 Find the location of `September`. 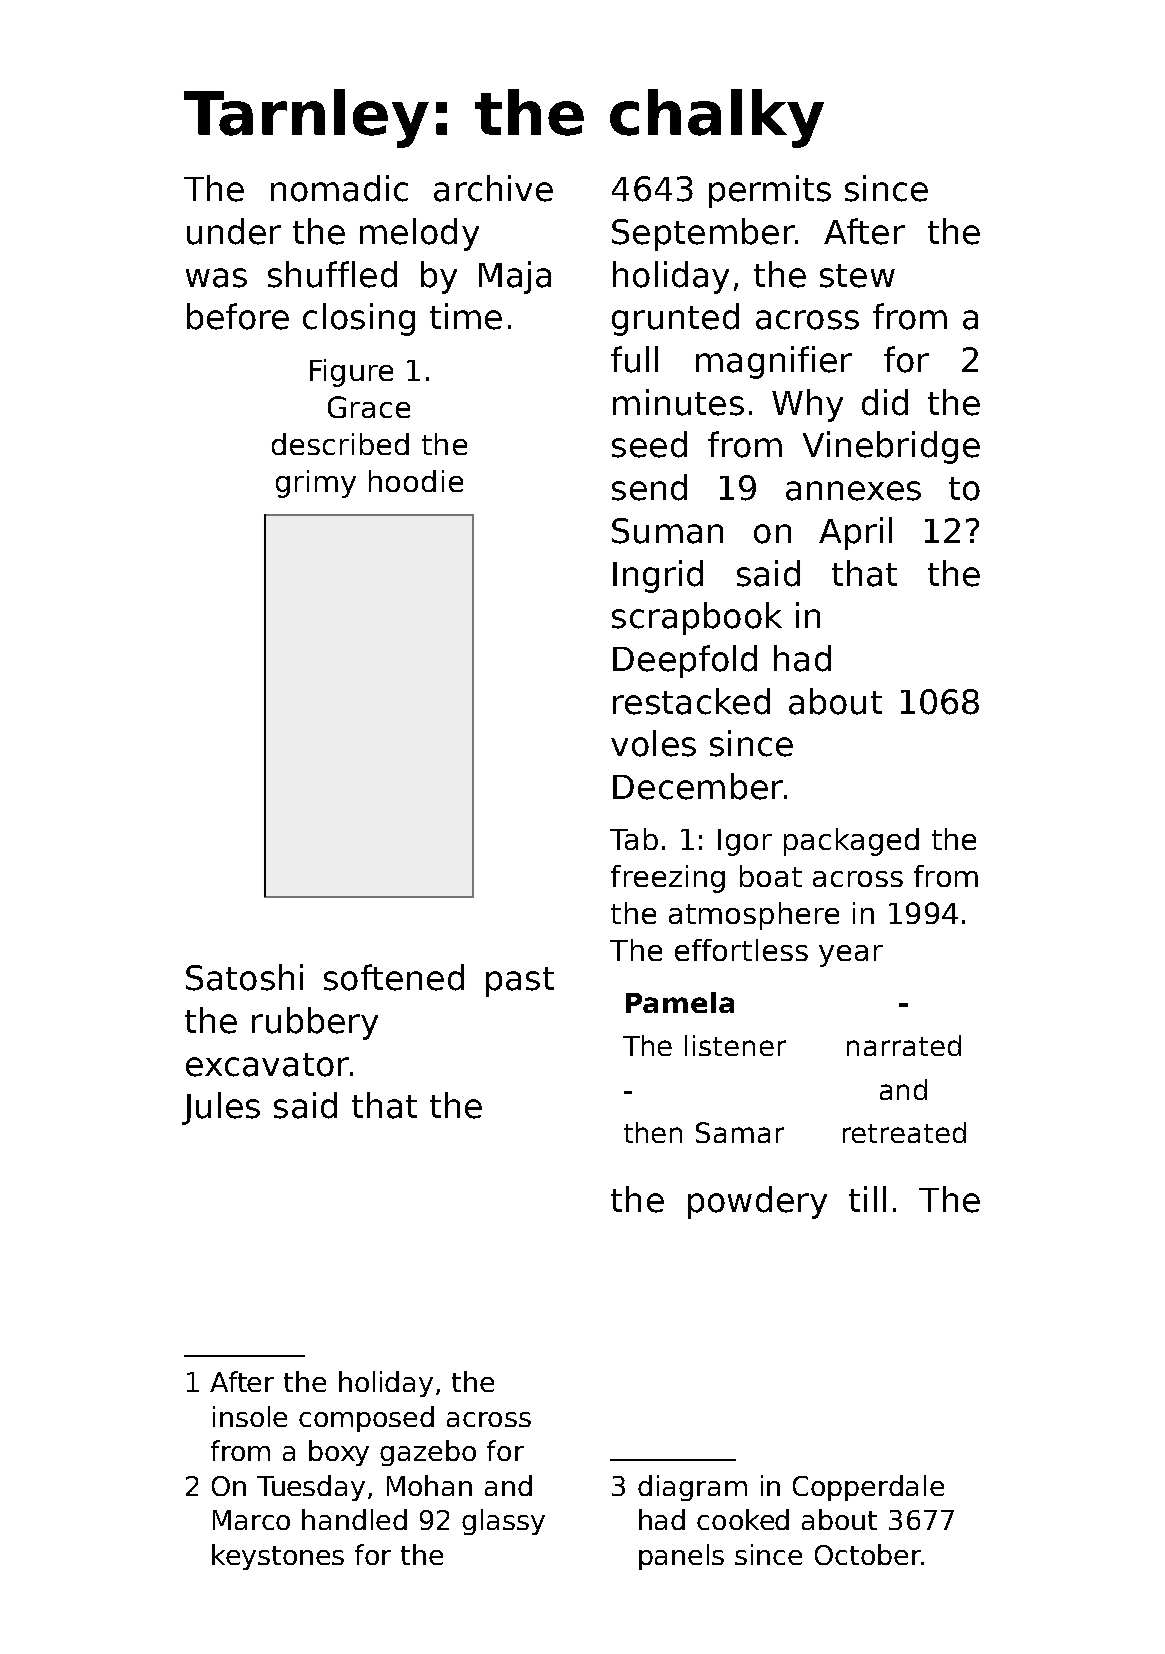

September is located at coordinates (703, 234).
